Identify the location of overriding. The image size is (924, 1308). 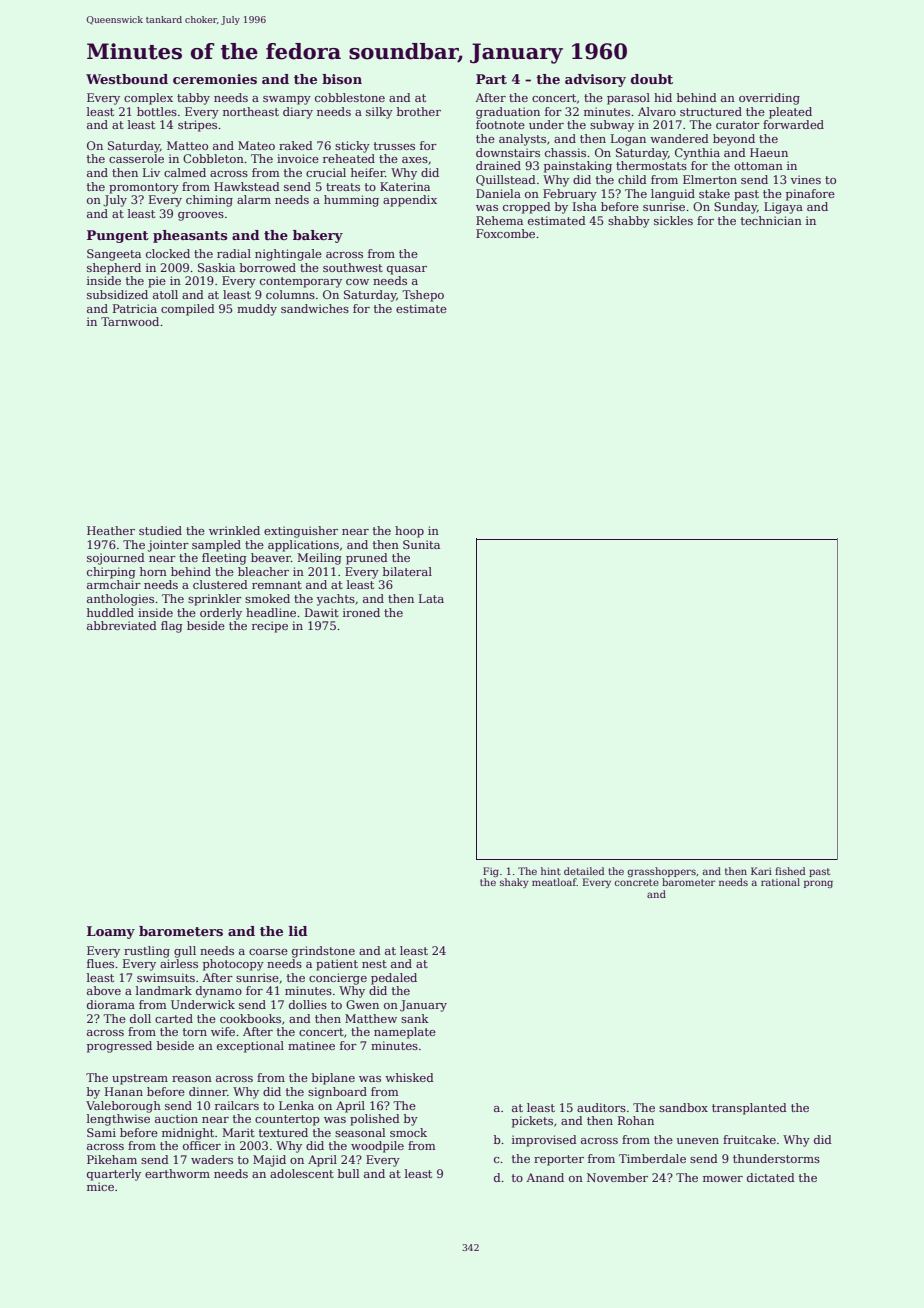
(769, 99).
